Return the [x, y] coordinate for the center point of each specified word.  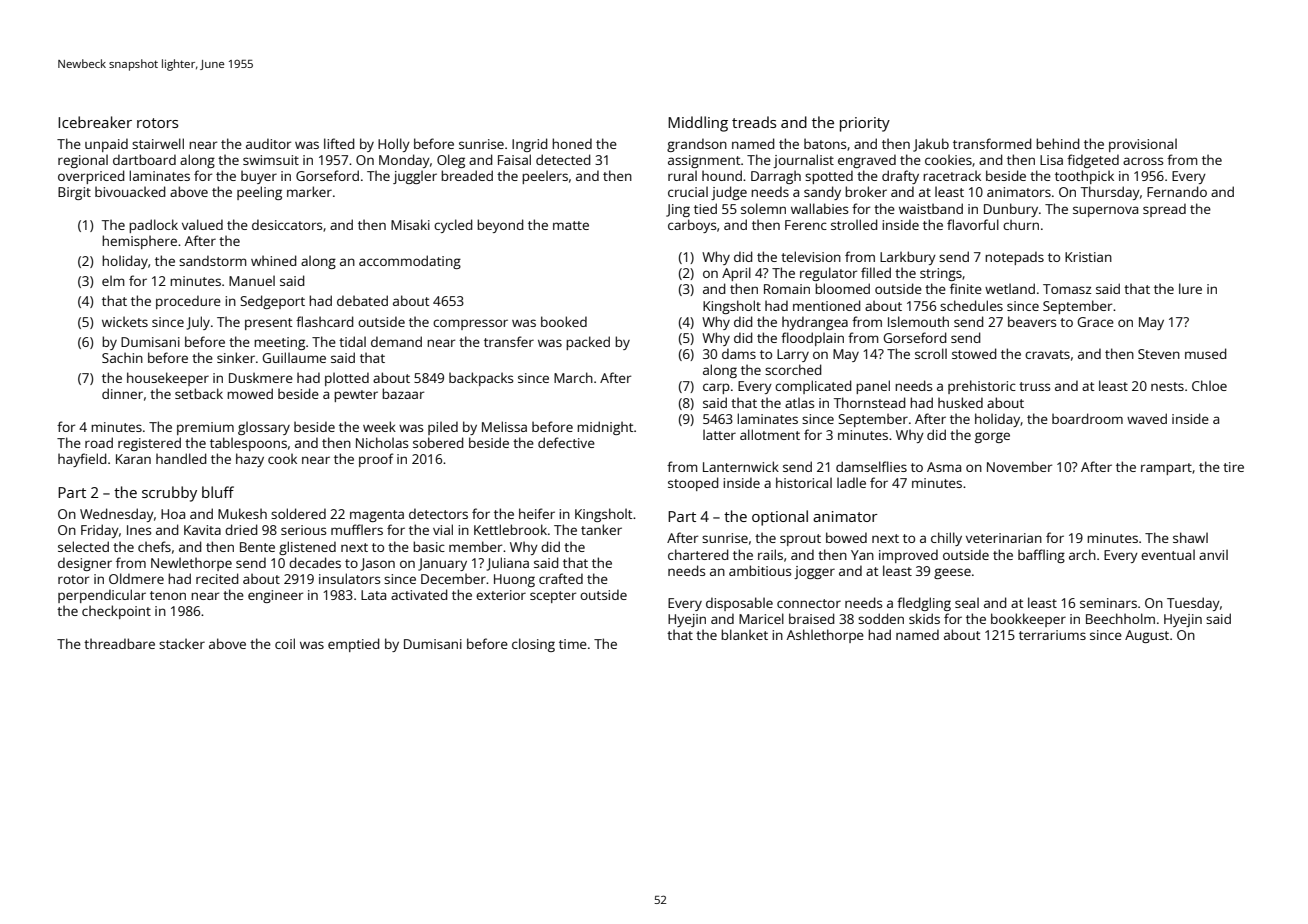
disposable [739, 604]
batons [825, 143]
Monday [404, 161]
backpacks [481, 379]
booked [564, 321]
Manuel [252, 280]
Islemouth [918, 321]
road [99, 442]
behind [1058, 143]
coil [285, 643]
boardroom [1087, 418]
